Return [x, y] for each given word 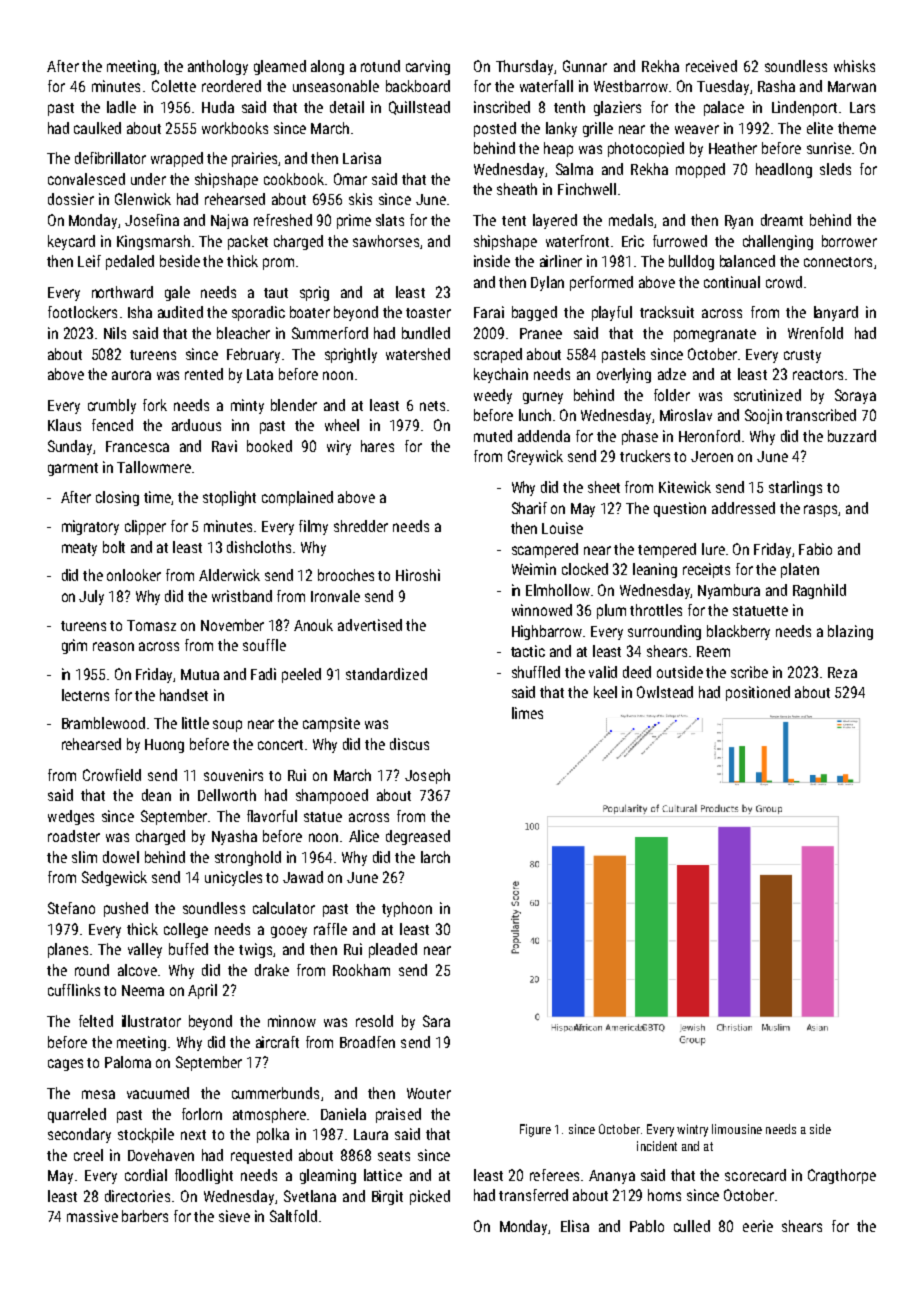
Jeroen [712, 456]
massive [92, 1216]
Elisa [575, 1226]
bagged [534, 313]
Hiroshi [418, 575]
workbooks [235, 128]
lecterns [85, 695]
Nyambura [729, 591]
